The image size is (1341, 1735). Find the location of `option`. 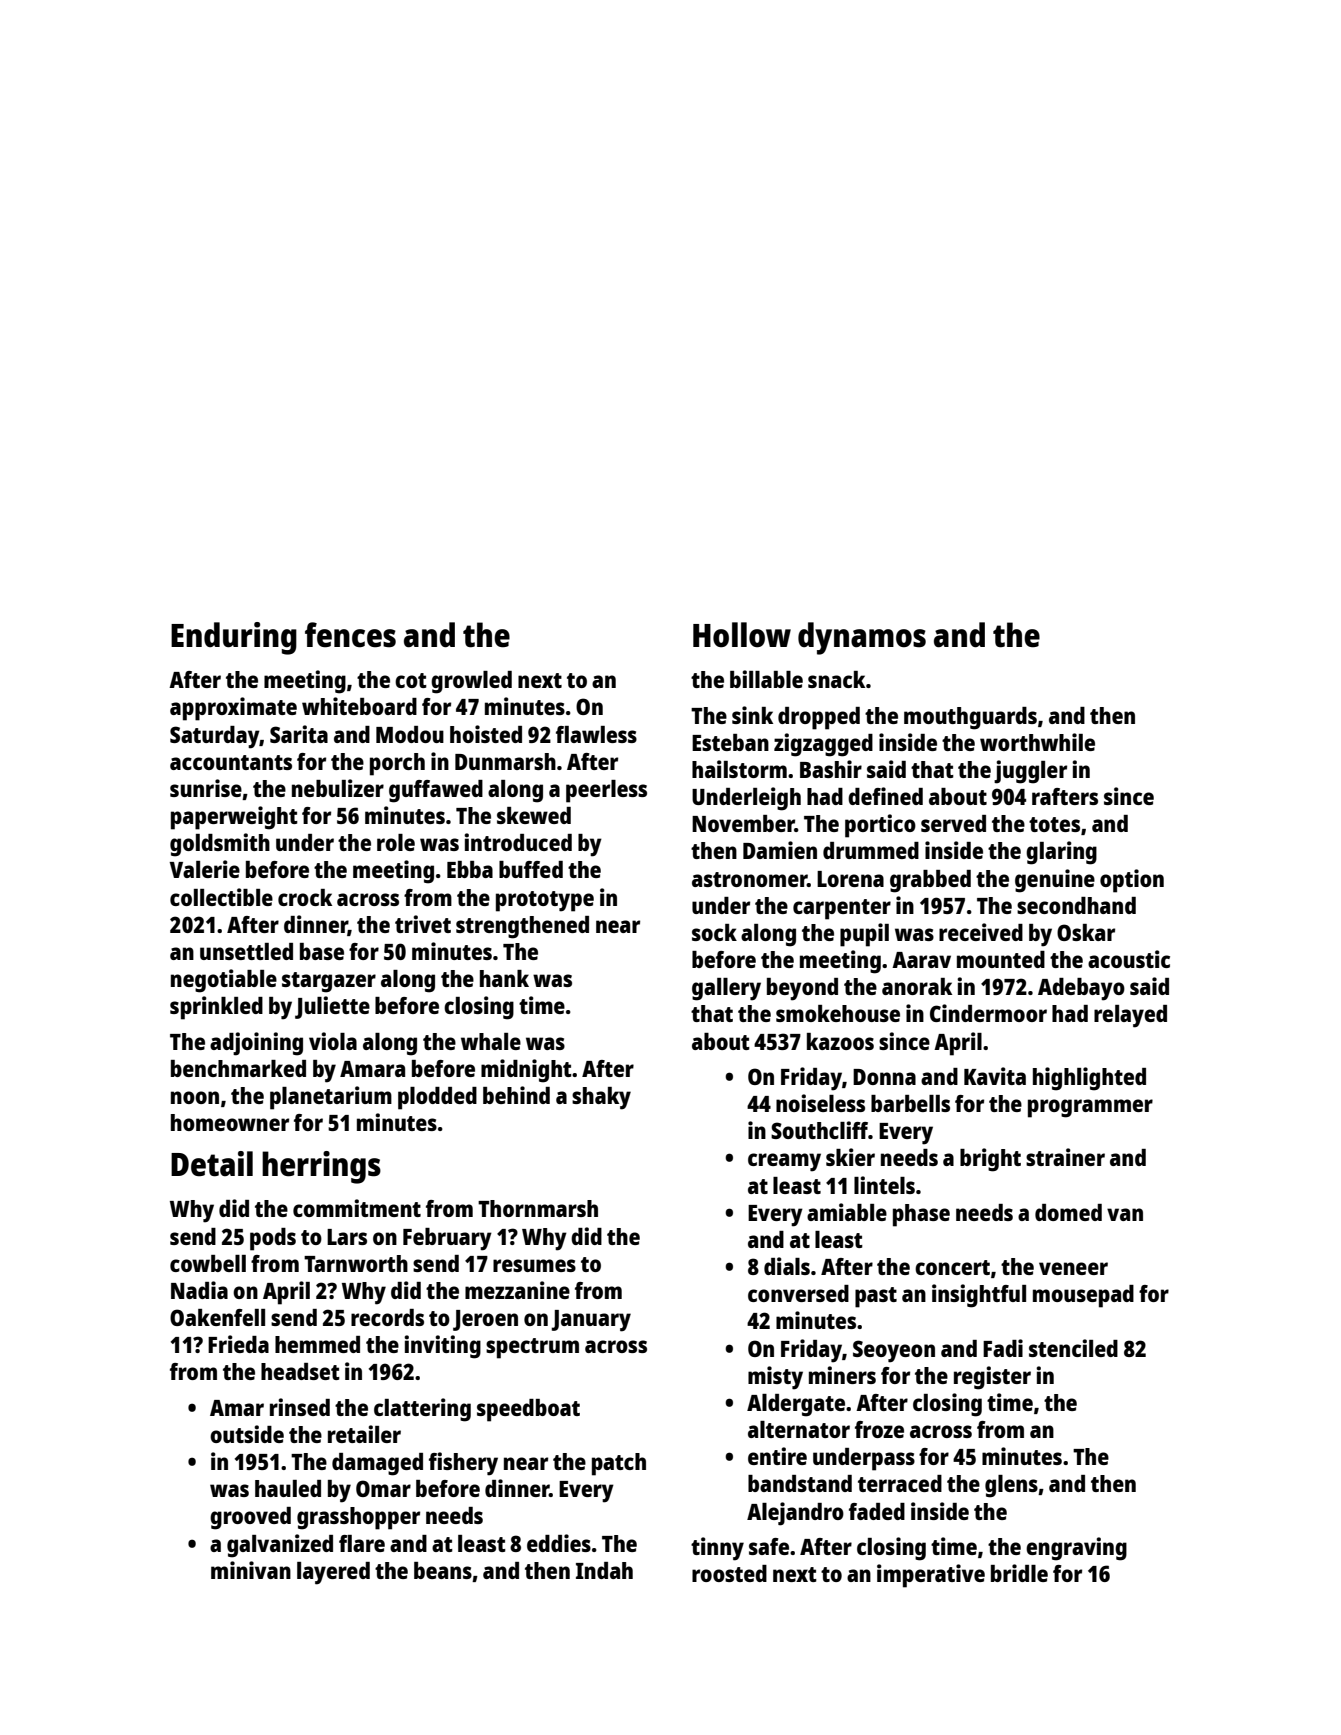

option is located at coordinates (1132, 881).
